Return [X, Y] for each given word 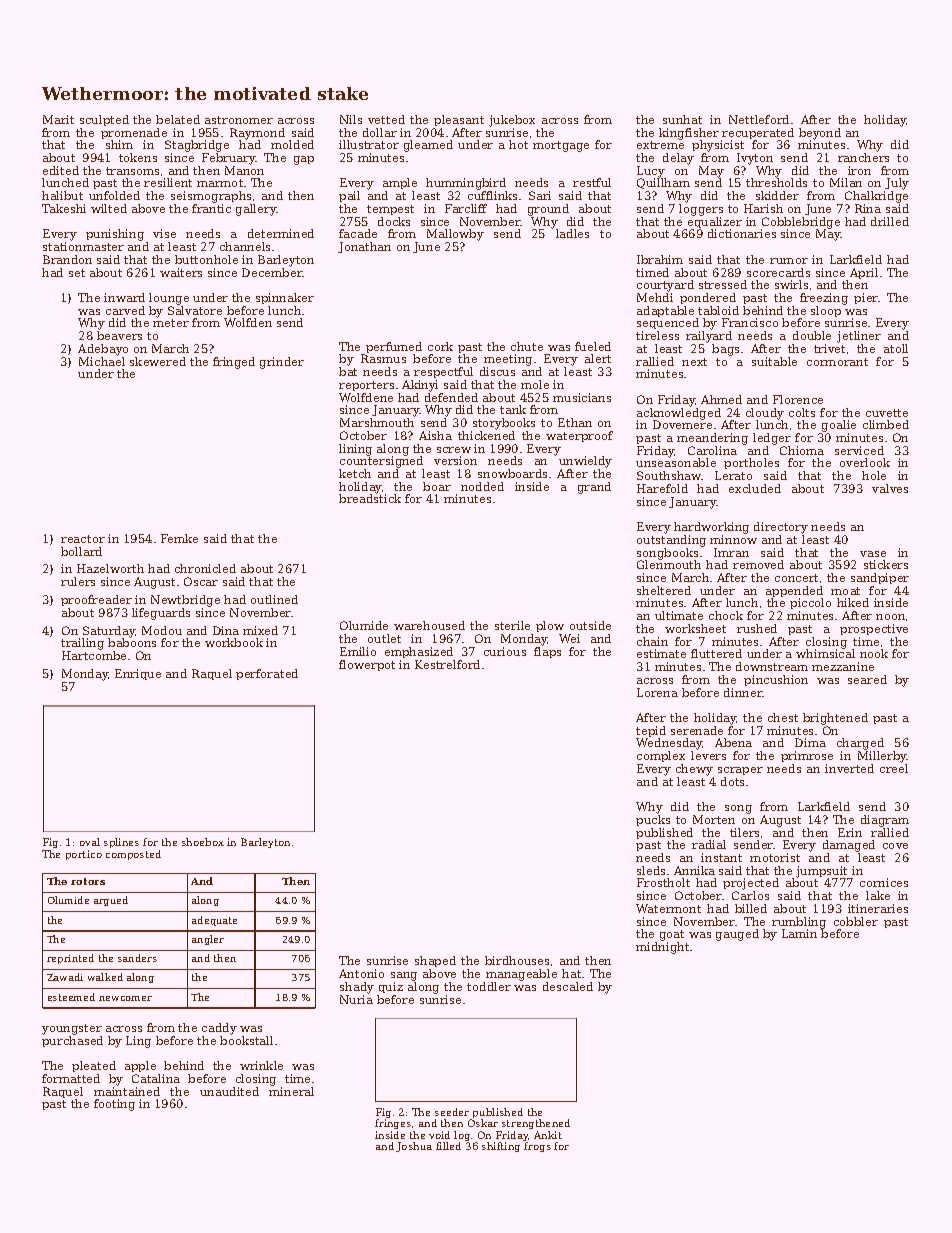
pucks [653, 820]
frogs [537, 1147]
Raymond [257, 134]
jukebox [512, 121]
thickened [486, 435]
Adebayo [103, 350]
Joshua [414, 1147]
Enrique [138, 674]
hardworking [711, 528]
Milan [846, 182]
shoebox [203, 842]
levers [708, 755]
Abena [733, 742]
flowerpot [367, 665]
